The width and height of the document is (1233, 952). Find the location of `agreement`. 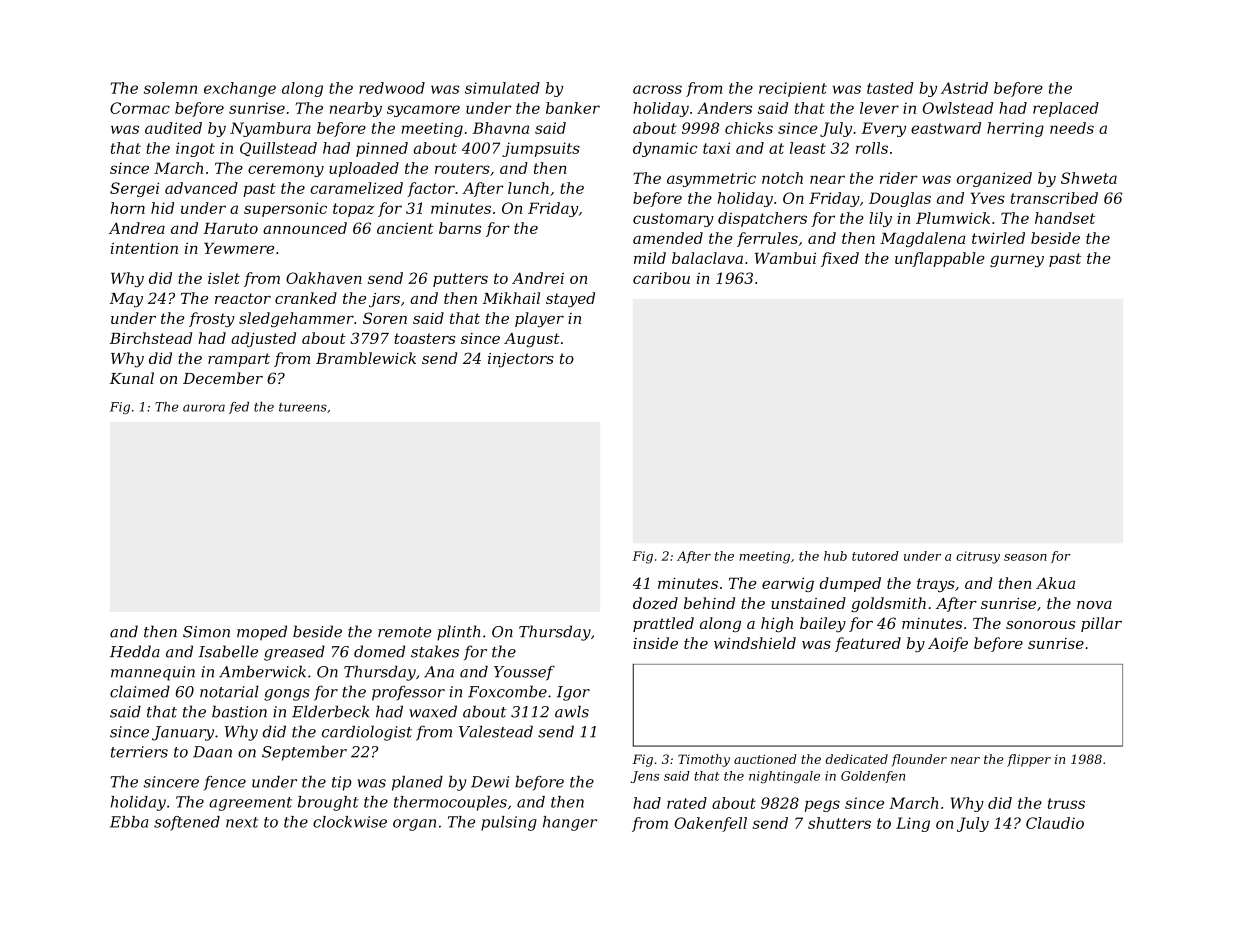

agreement is located at coordinates (250, 804).
